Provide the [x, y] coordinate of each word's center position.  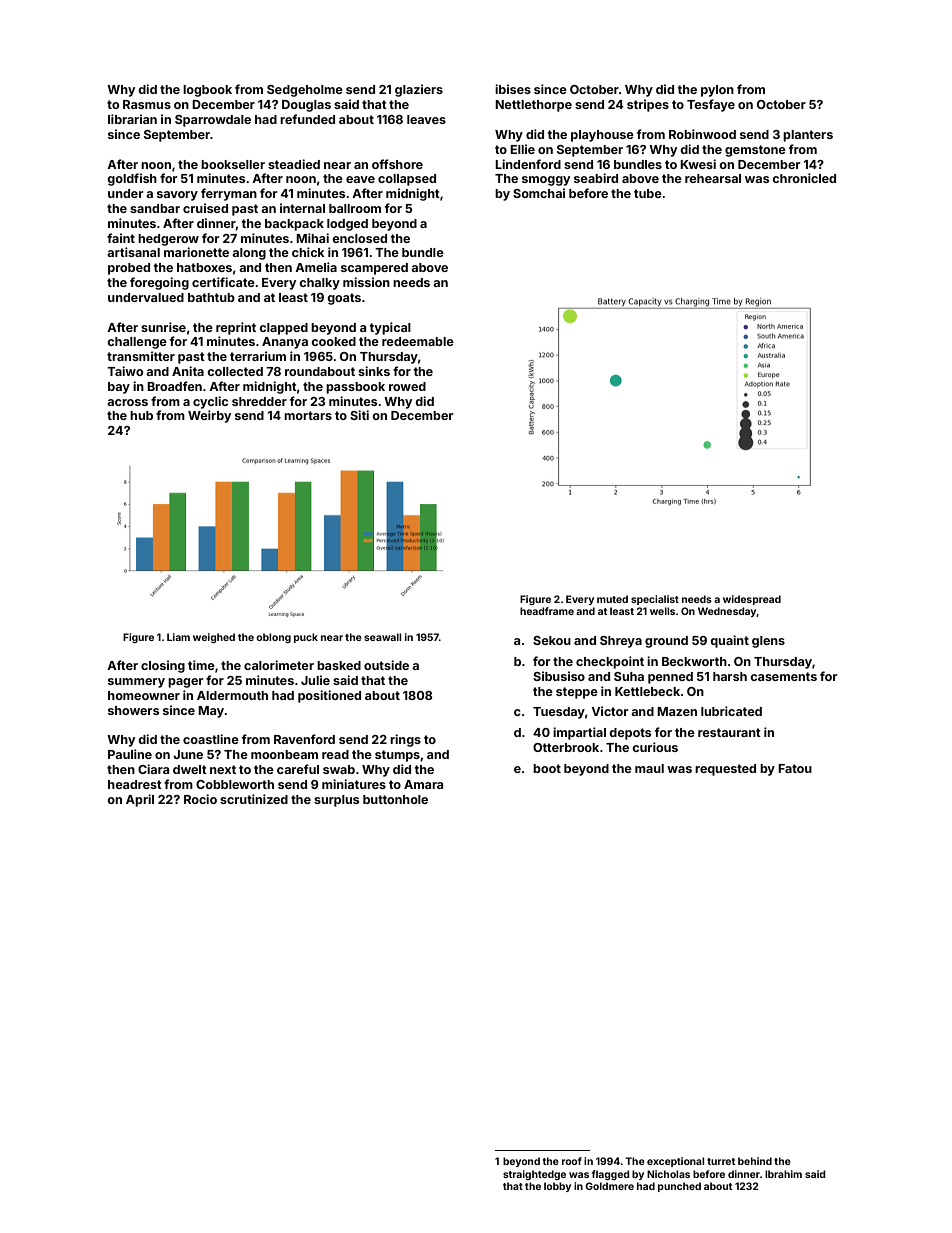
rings [405, 740]
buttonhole [395, 799]
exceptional [675, 1162]
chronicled [804, 178]
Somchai [539, 193]
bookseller [233, 164]
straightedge [534, 1175]
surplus [336, 801]
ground [666, 642]
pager [185, 683]
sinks [374, 371]
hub [141, 415]
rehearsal [713, 178]
